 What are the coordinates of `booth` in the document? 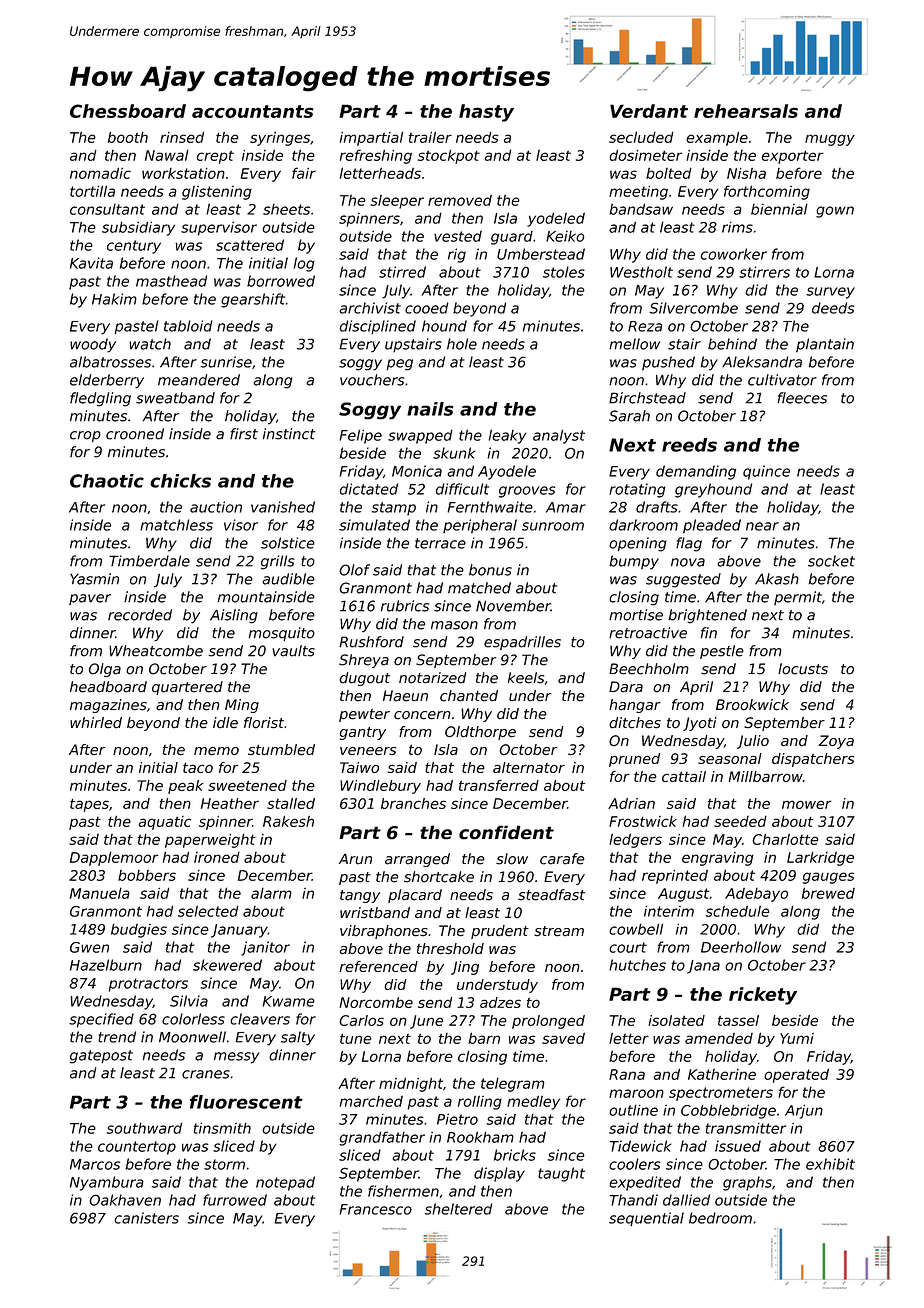 It's located at (128, 137).
